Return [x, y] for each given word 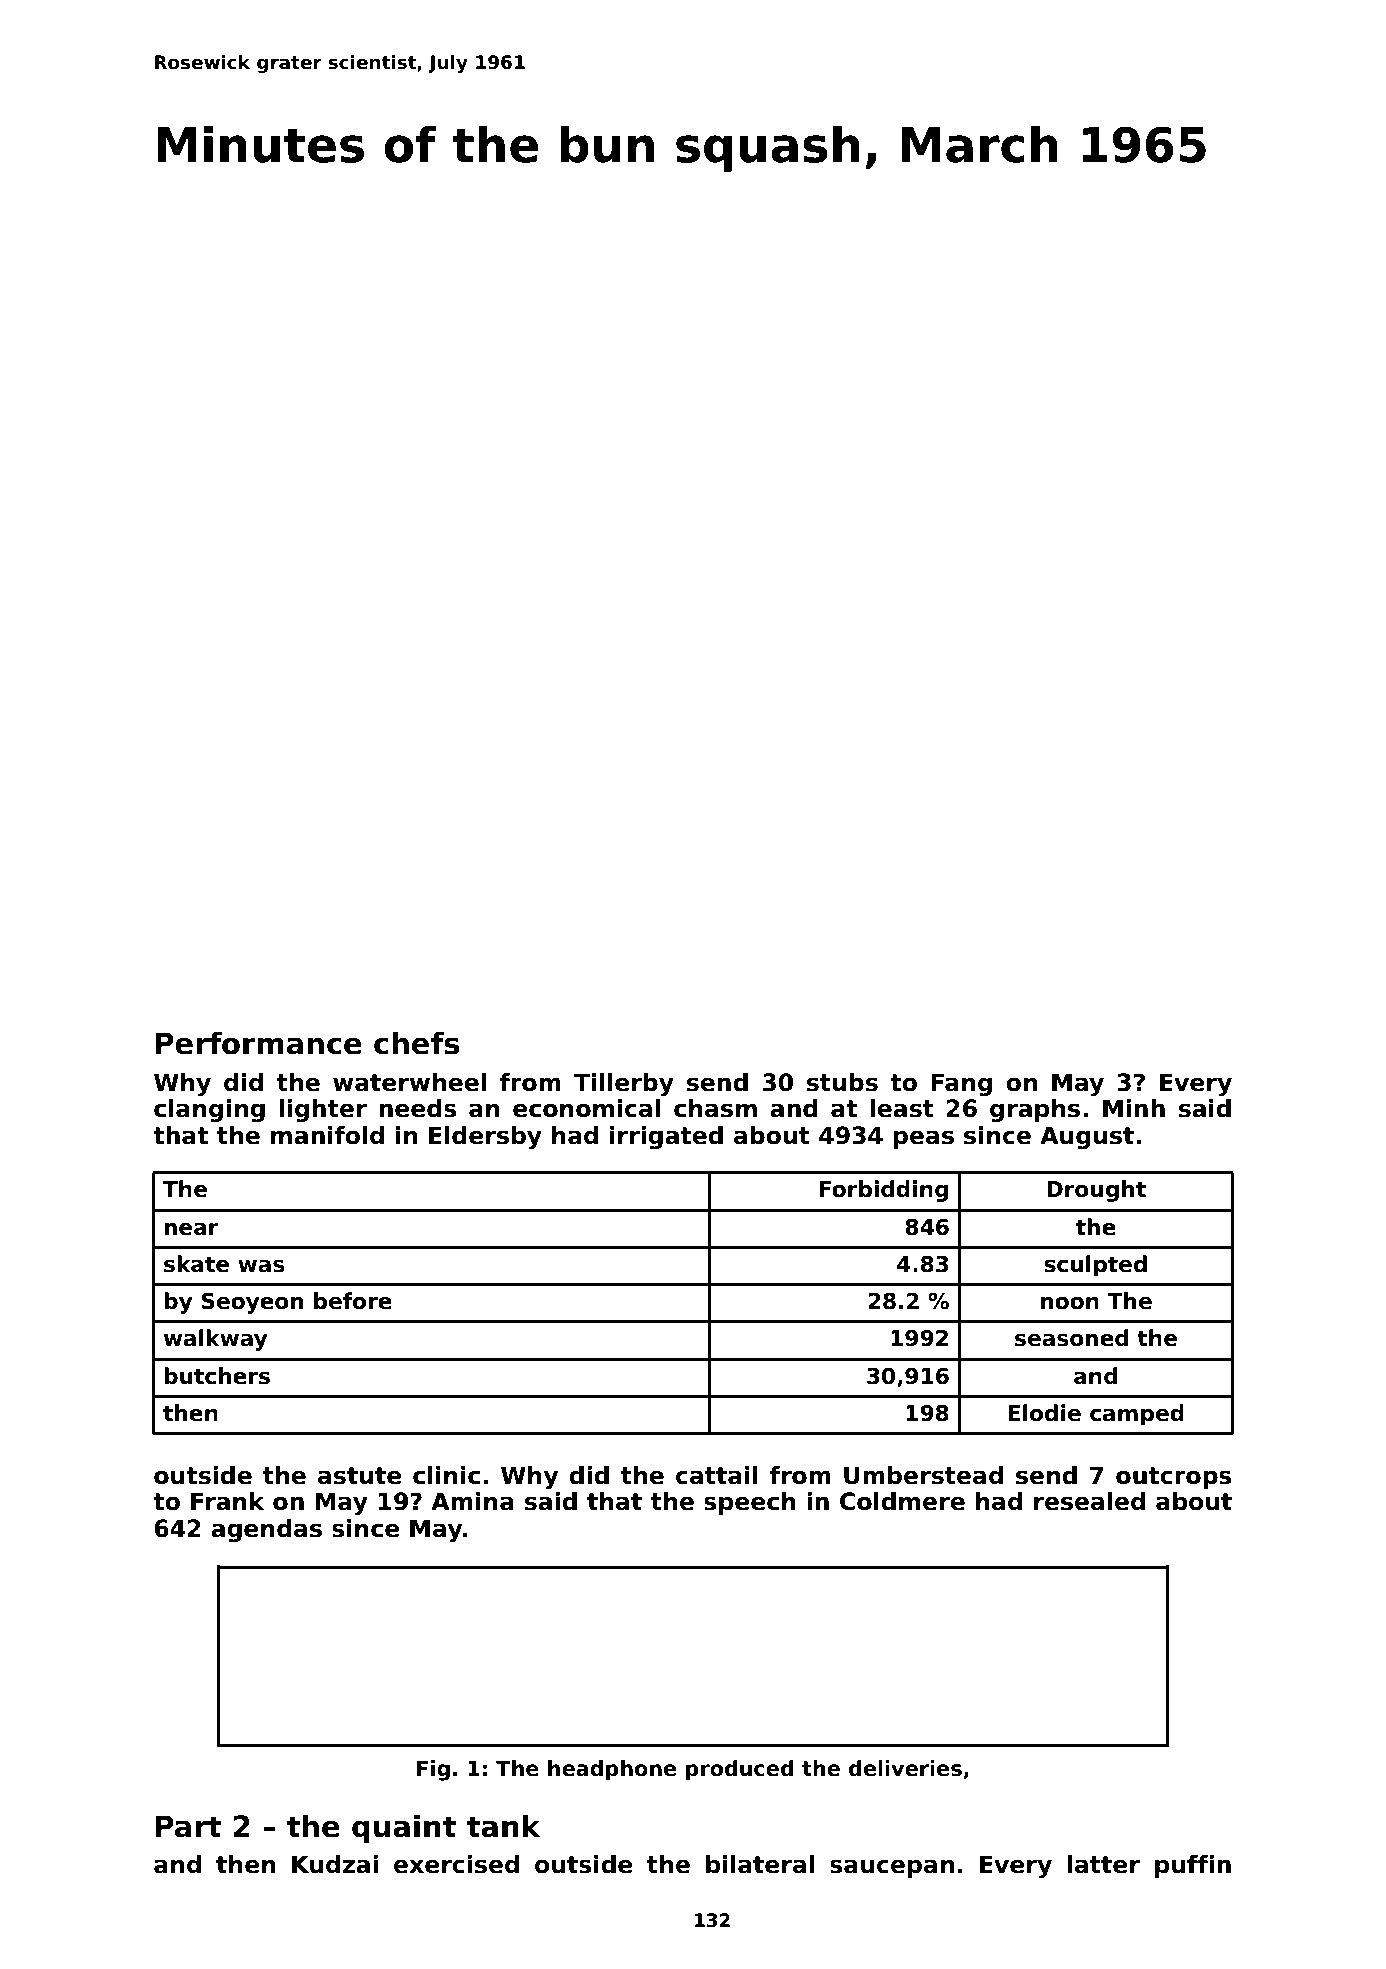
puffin [1193, 1866]
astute [360, 1476]
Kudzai [335, 1864]
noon [1070, 1303]
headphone [612, 1770]
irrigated [666, 1137]
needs [418, 1108]
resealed [1089, 1501]
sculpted [1095, 1266]
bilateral [760, 1864]
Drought [1096, 1191]
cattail [717, 1475]
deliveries [905, 1768]
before [353, 1301]
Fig [433, 1770]
